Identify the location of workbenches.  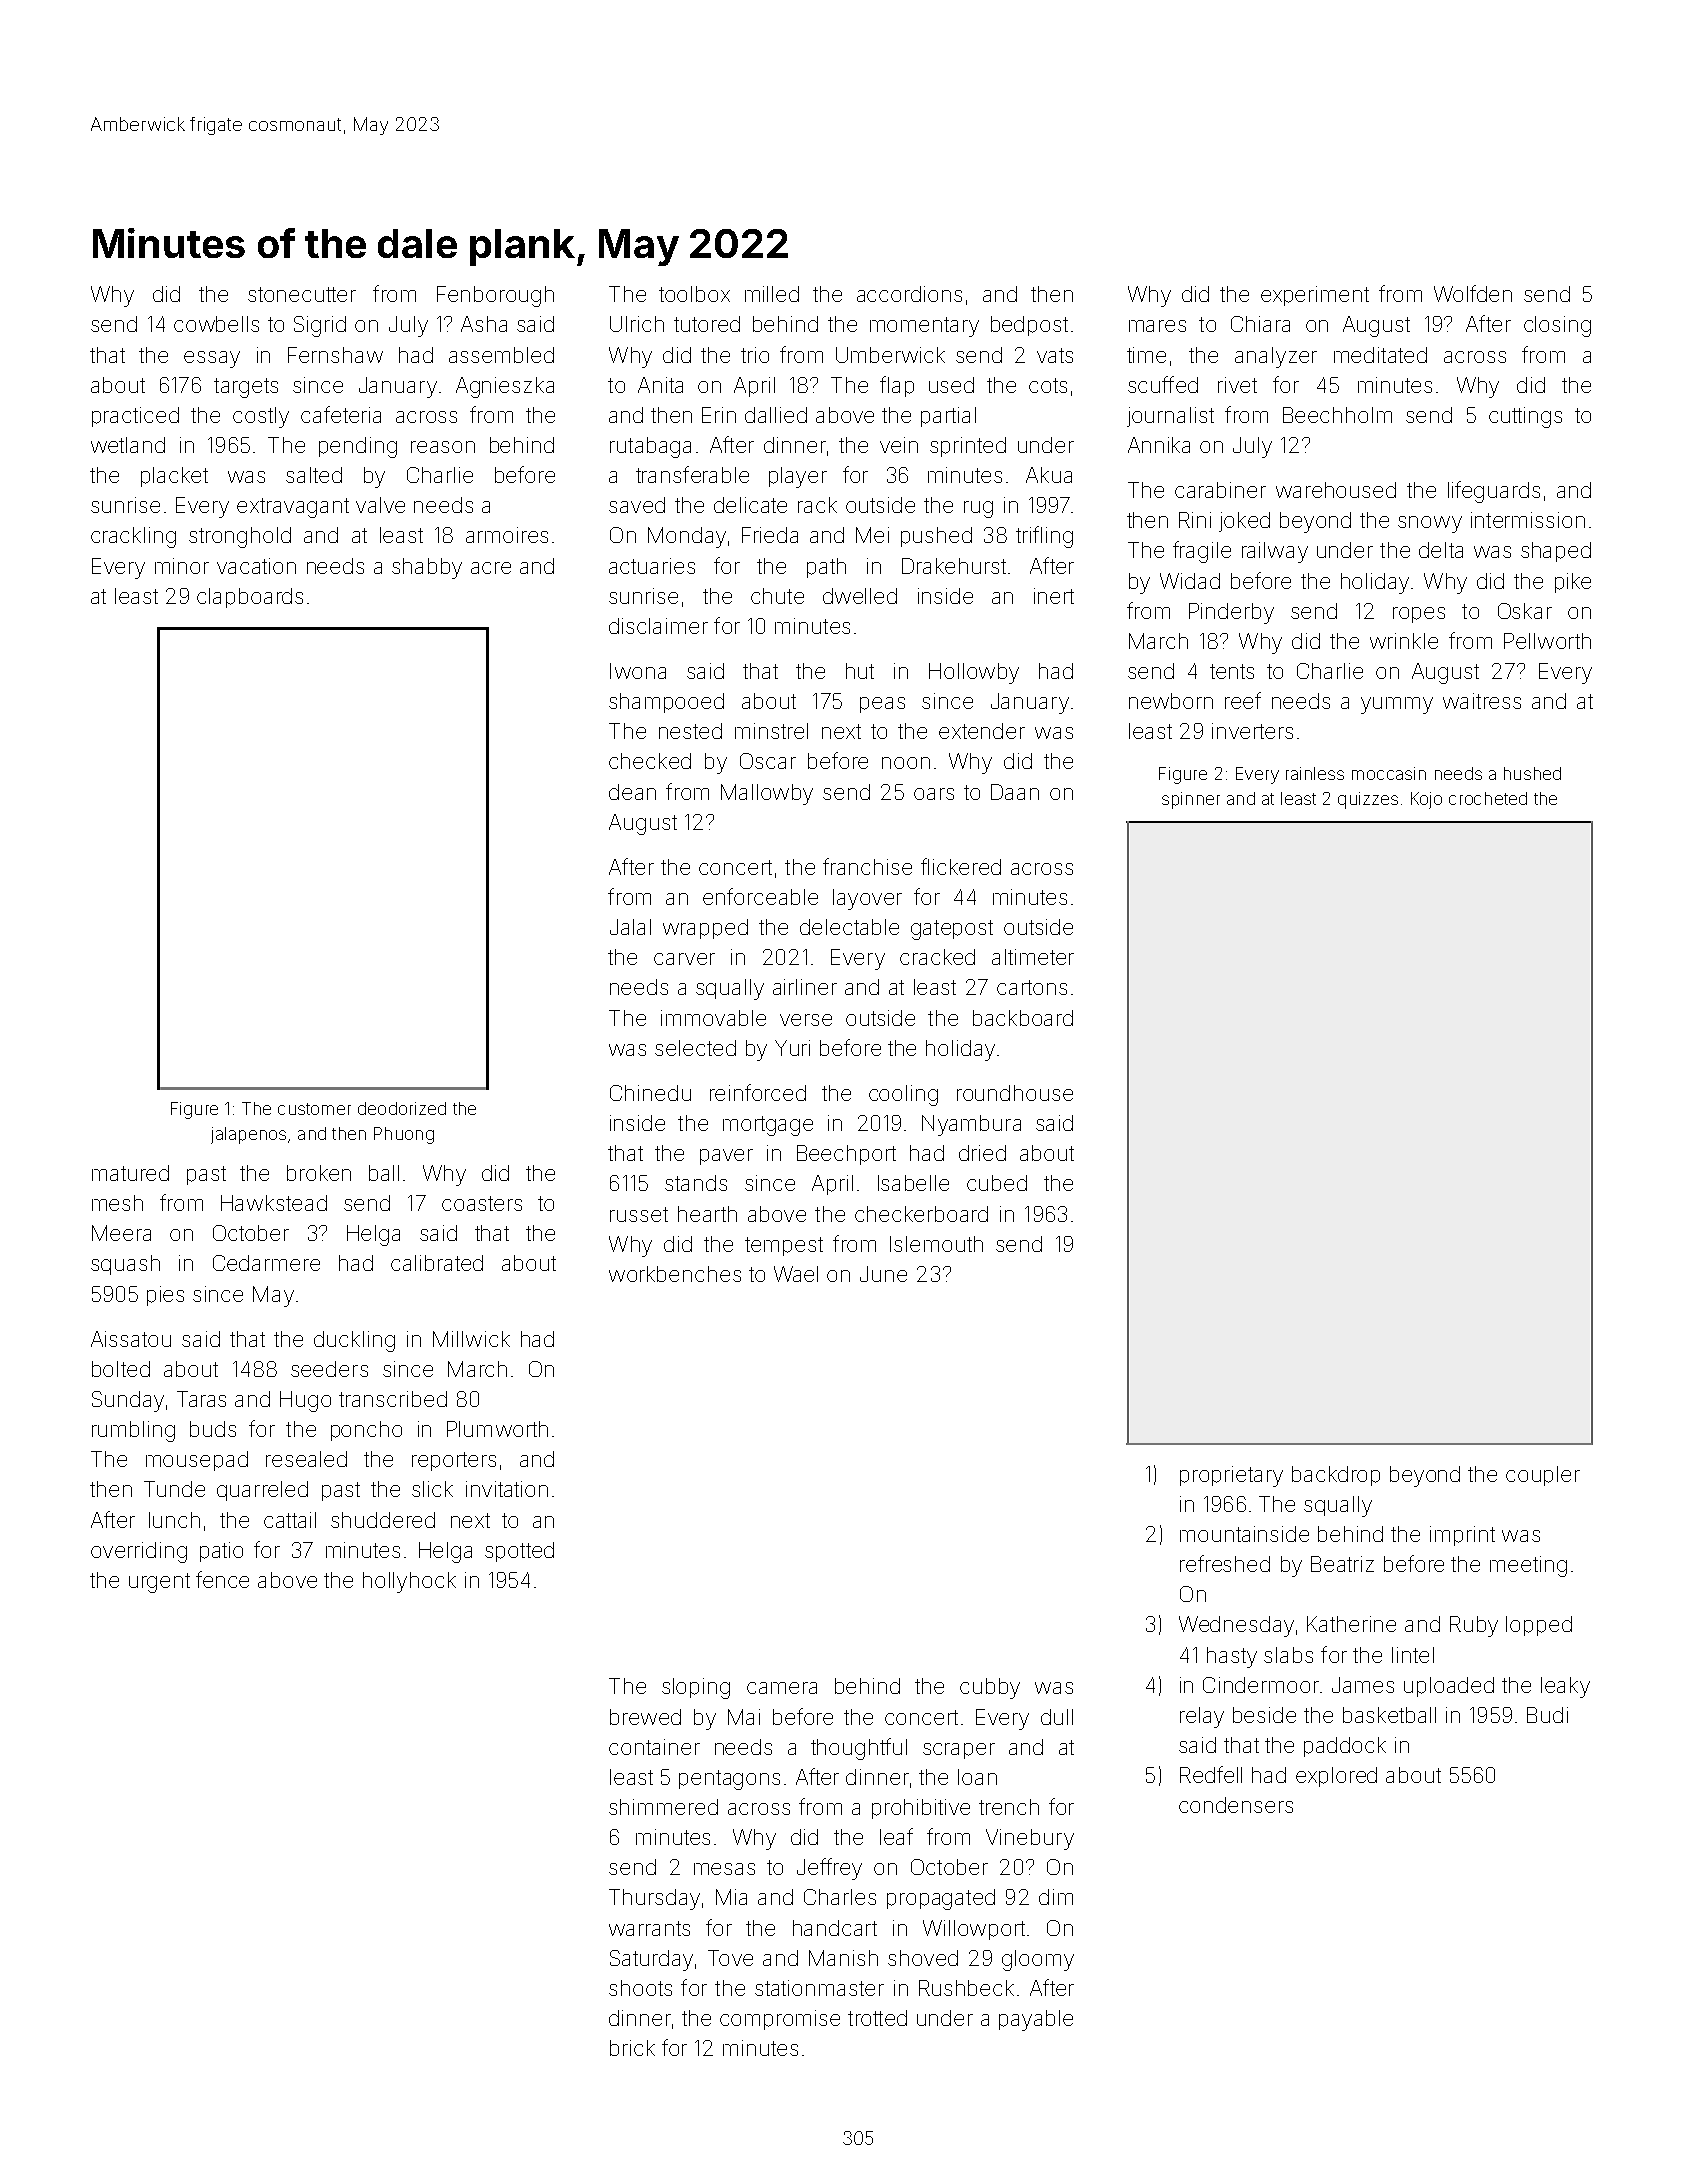
(675, 1274).
